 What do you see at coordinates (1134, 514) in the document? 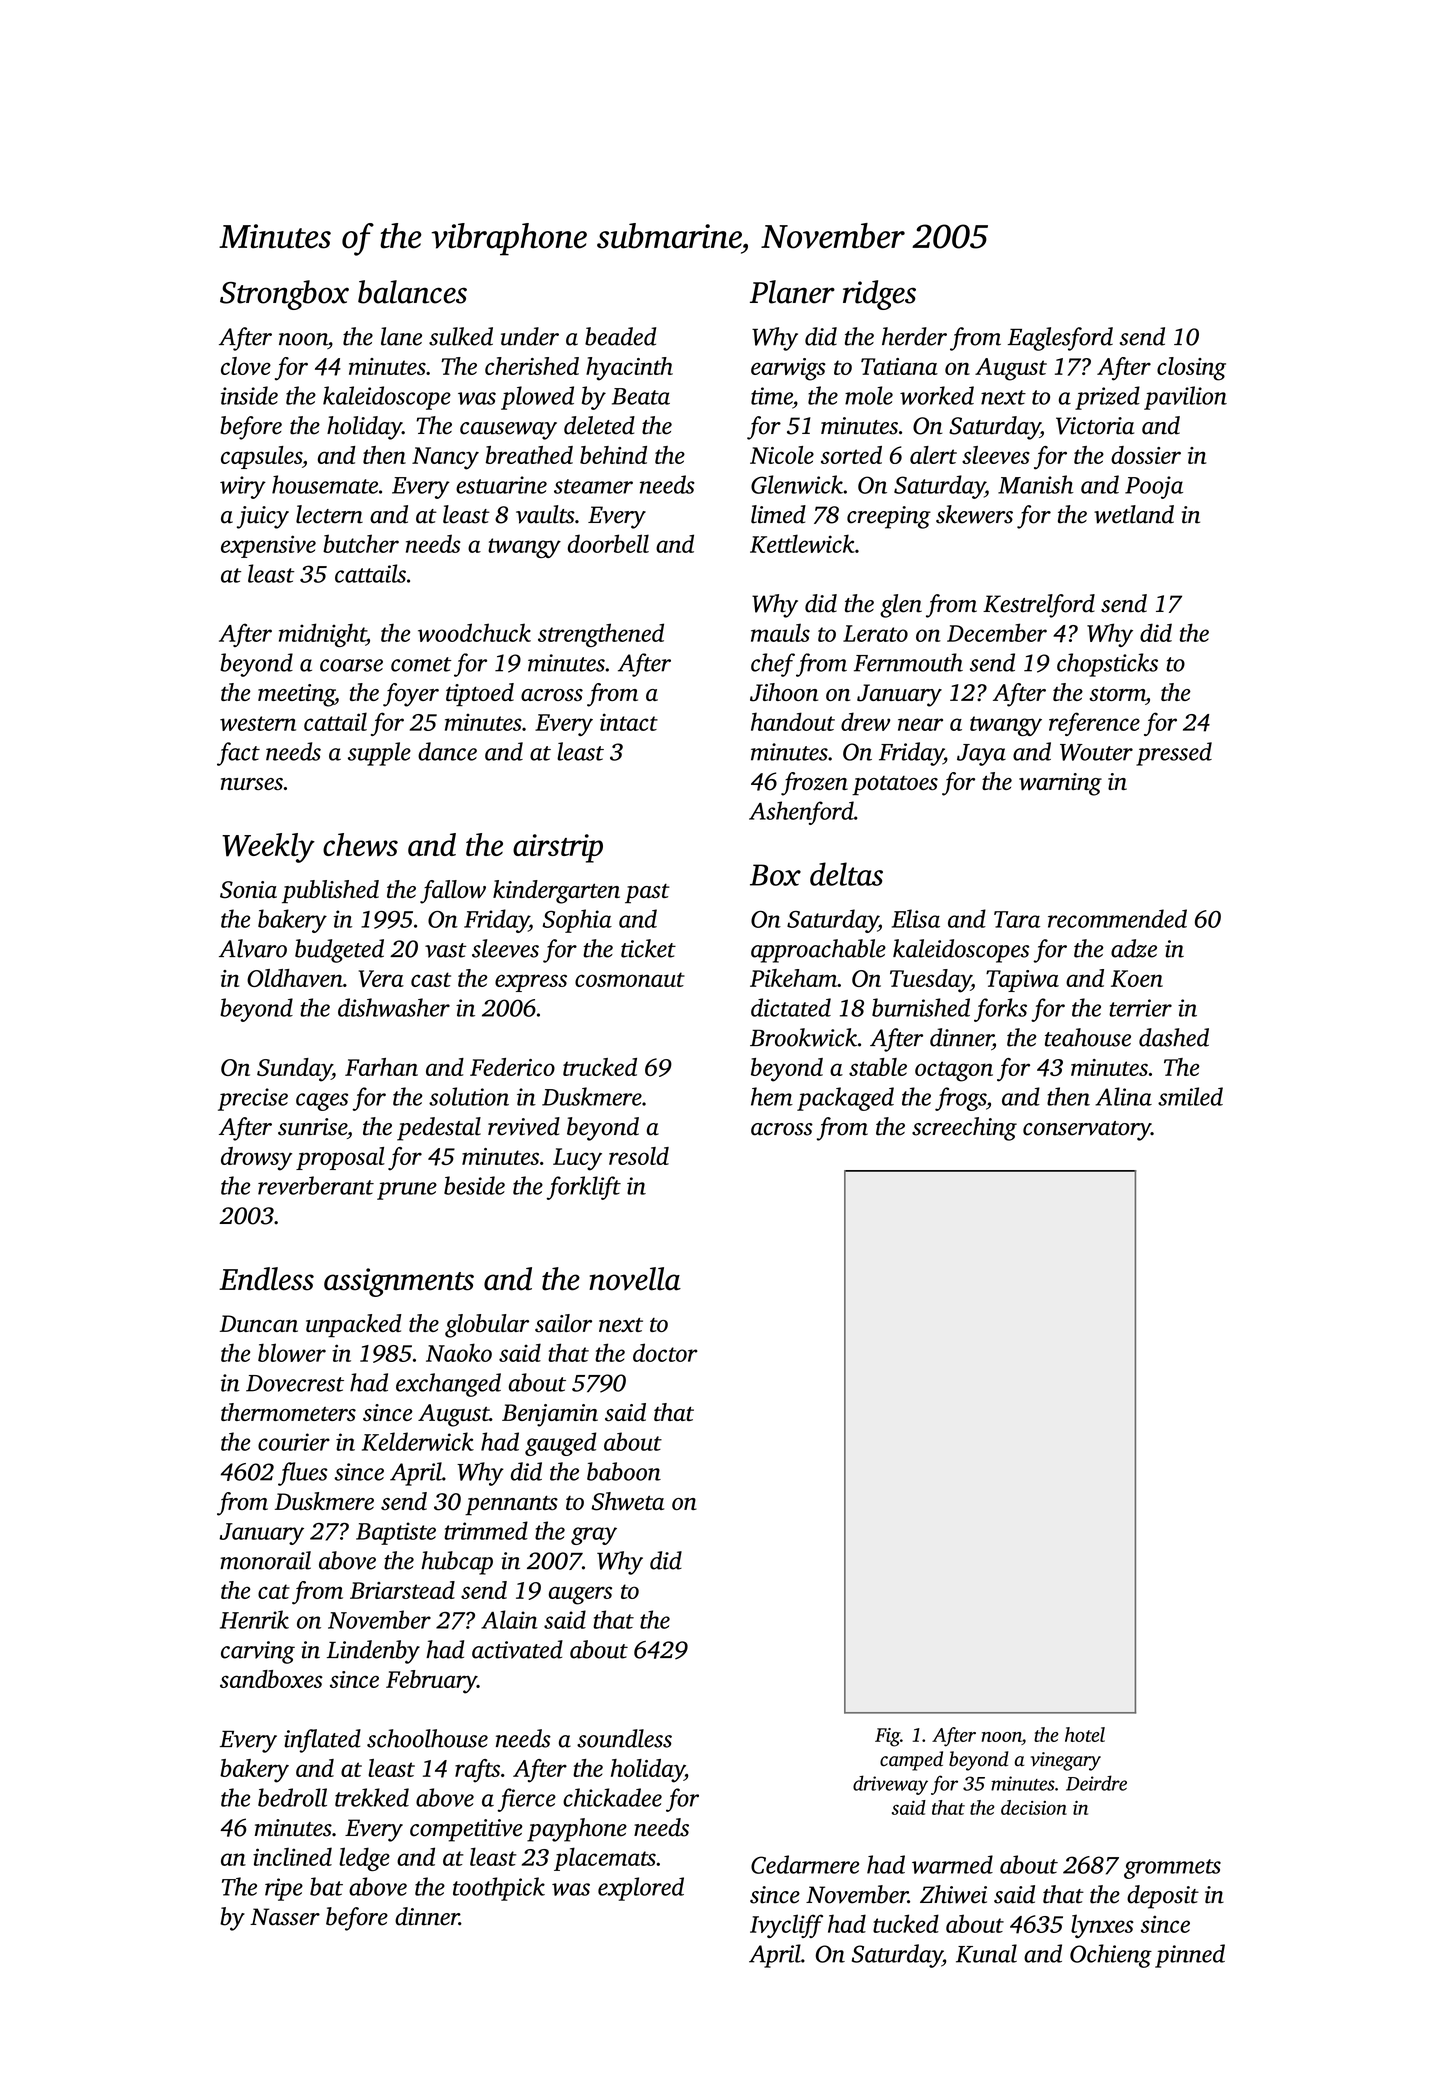
I see `wetland` at bounding box center [1134, 514].
